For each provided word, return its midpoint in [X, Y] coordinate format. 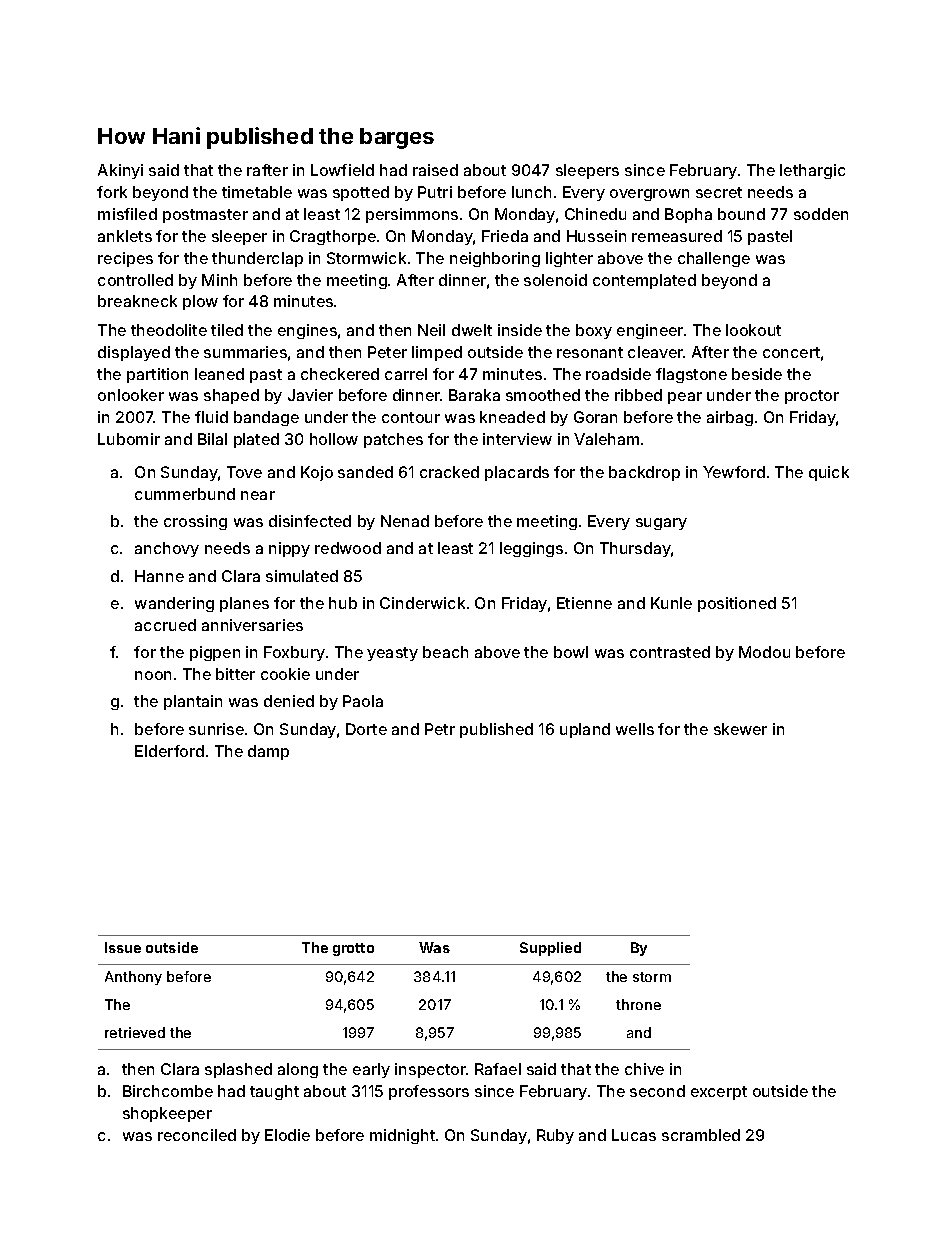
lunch [531, 192]
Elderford [169, 751]
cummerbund [185, 494]
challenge [714, 259]
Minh [219, 280]
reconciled [197, 1135]
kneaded [512, 417]
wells [635, 729]
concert [791, 352]
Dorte [366, 729]
